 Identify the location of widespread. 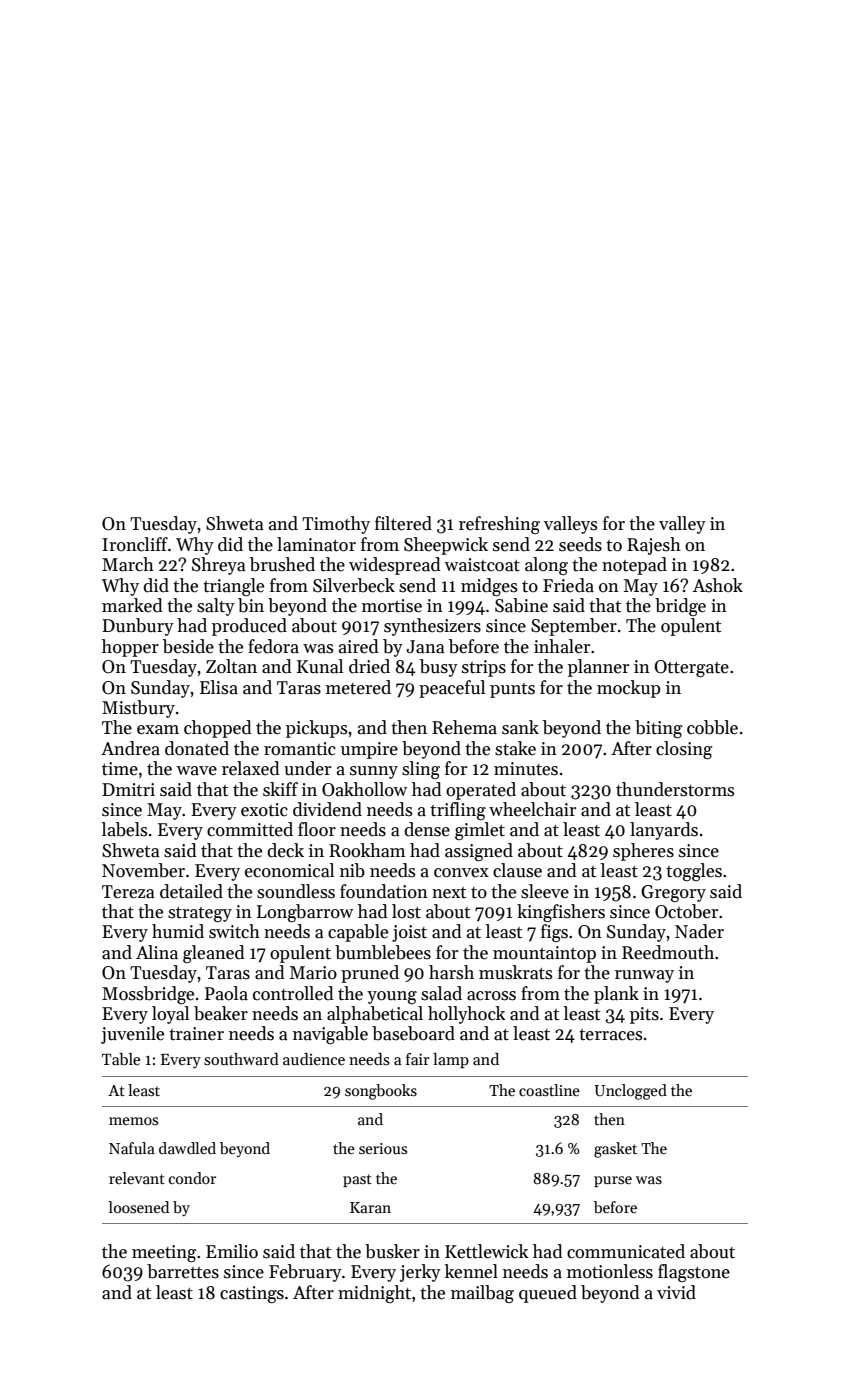
(395, 566).
